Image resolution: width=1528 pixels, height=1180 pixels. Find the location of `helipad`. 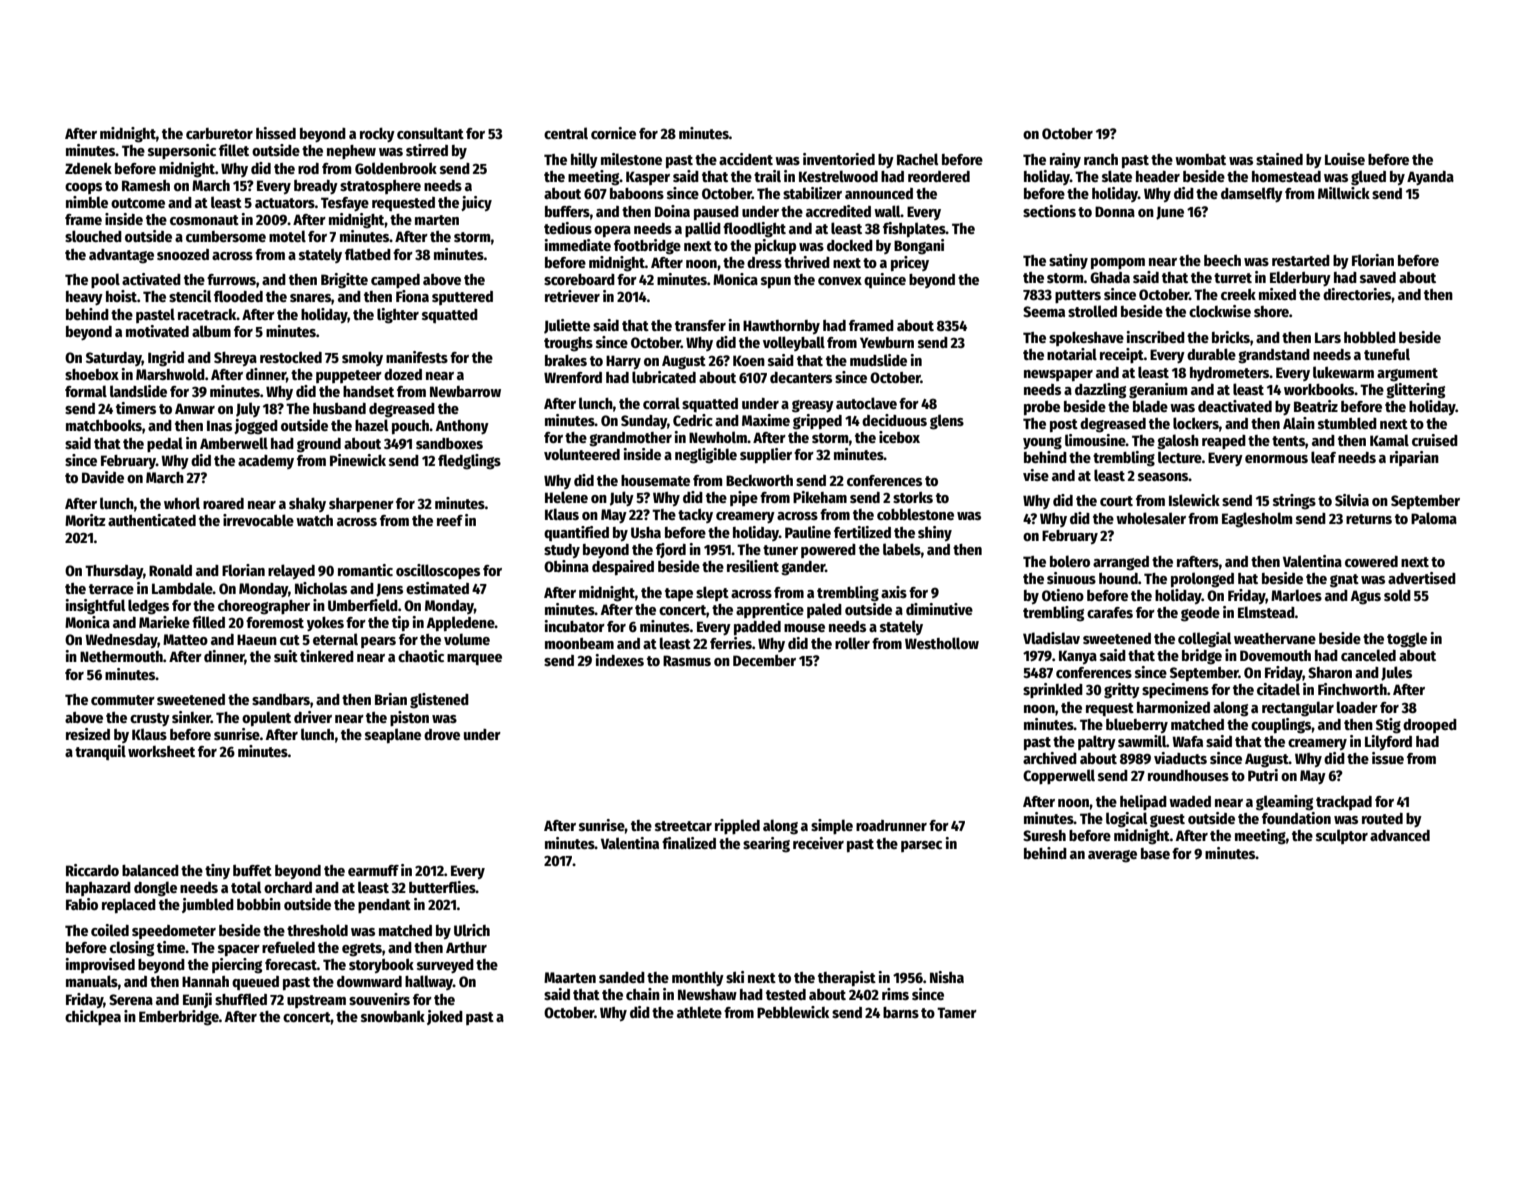

helipad is located at coordinates (1143, 802).
